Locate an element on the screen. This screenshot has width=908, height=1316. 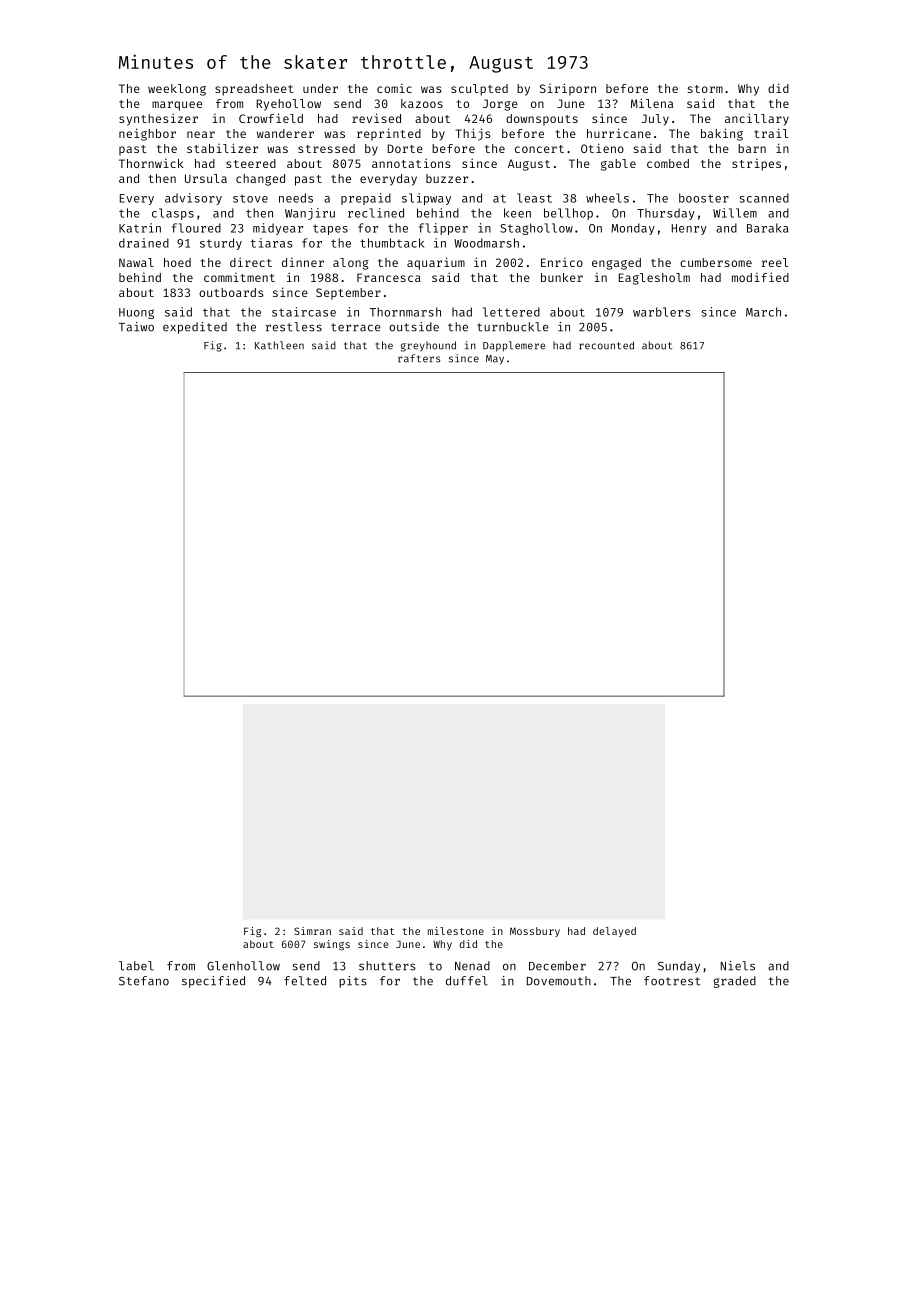
rafters is located at coordinates (419, 358).
